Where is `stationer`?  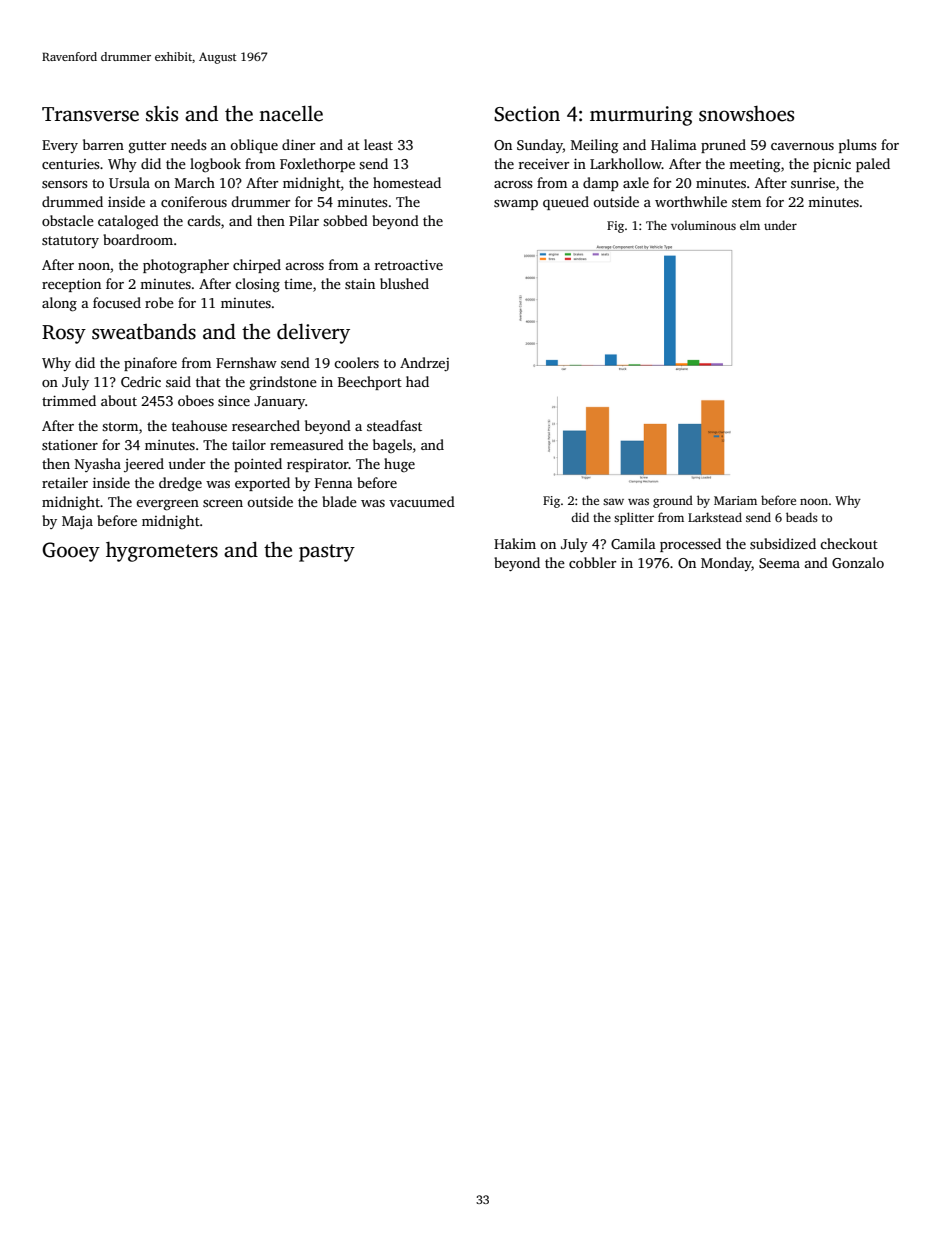 stationer is located at coordinates (70, 445).
